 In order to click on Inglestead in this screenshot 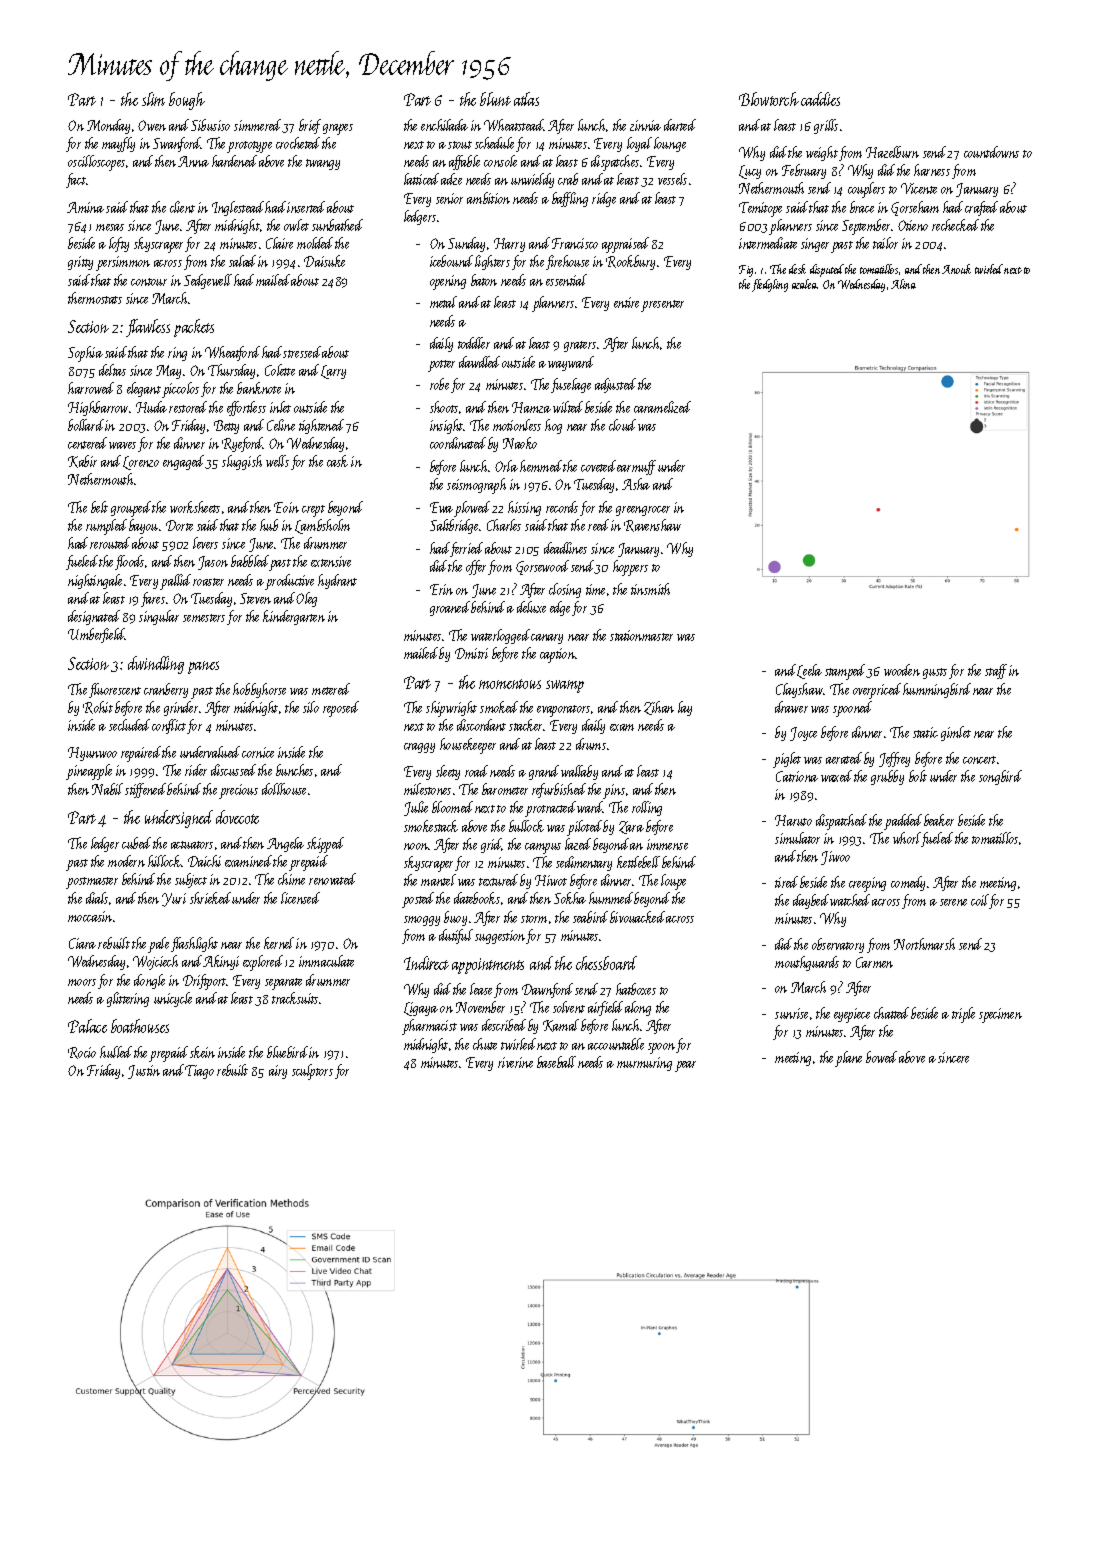, I will do `click(238, 208)`.
